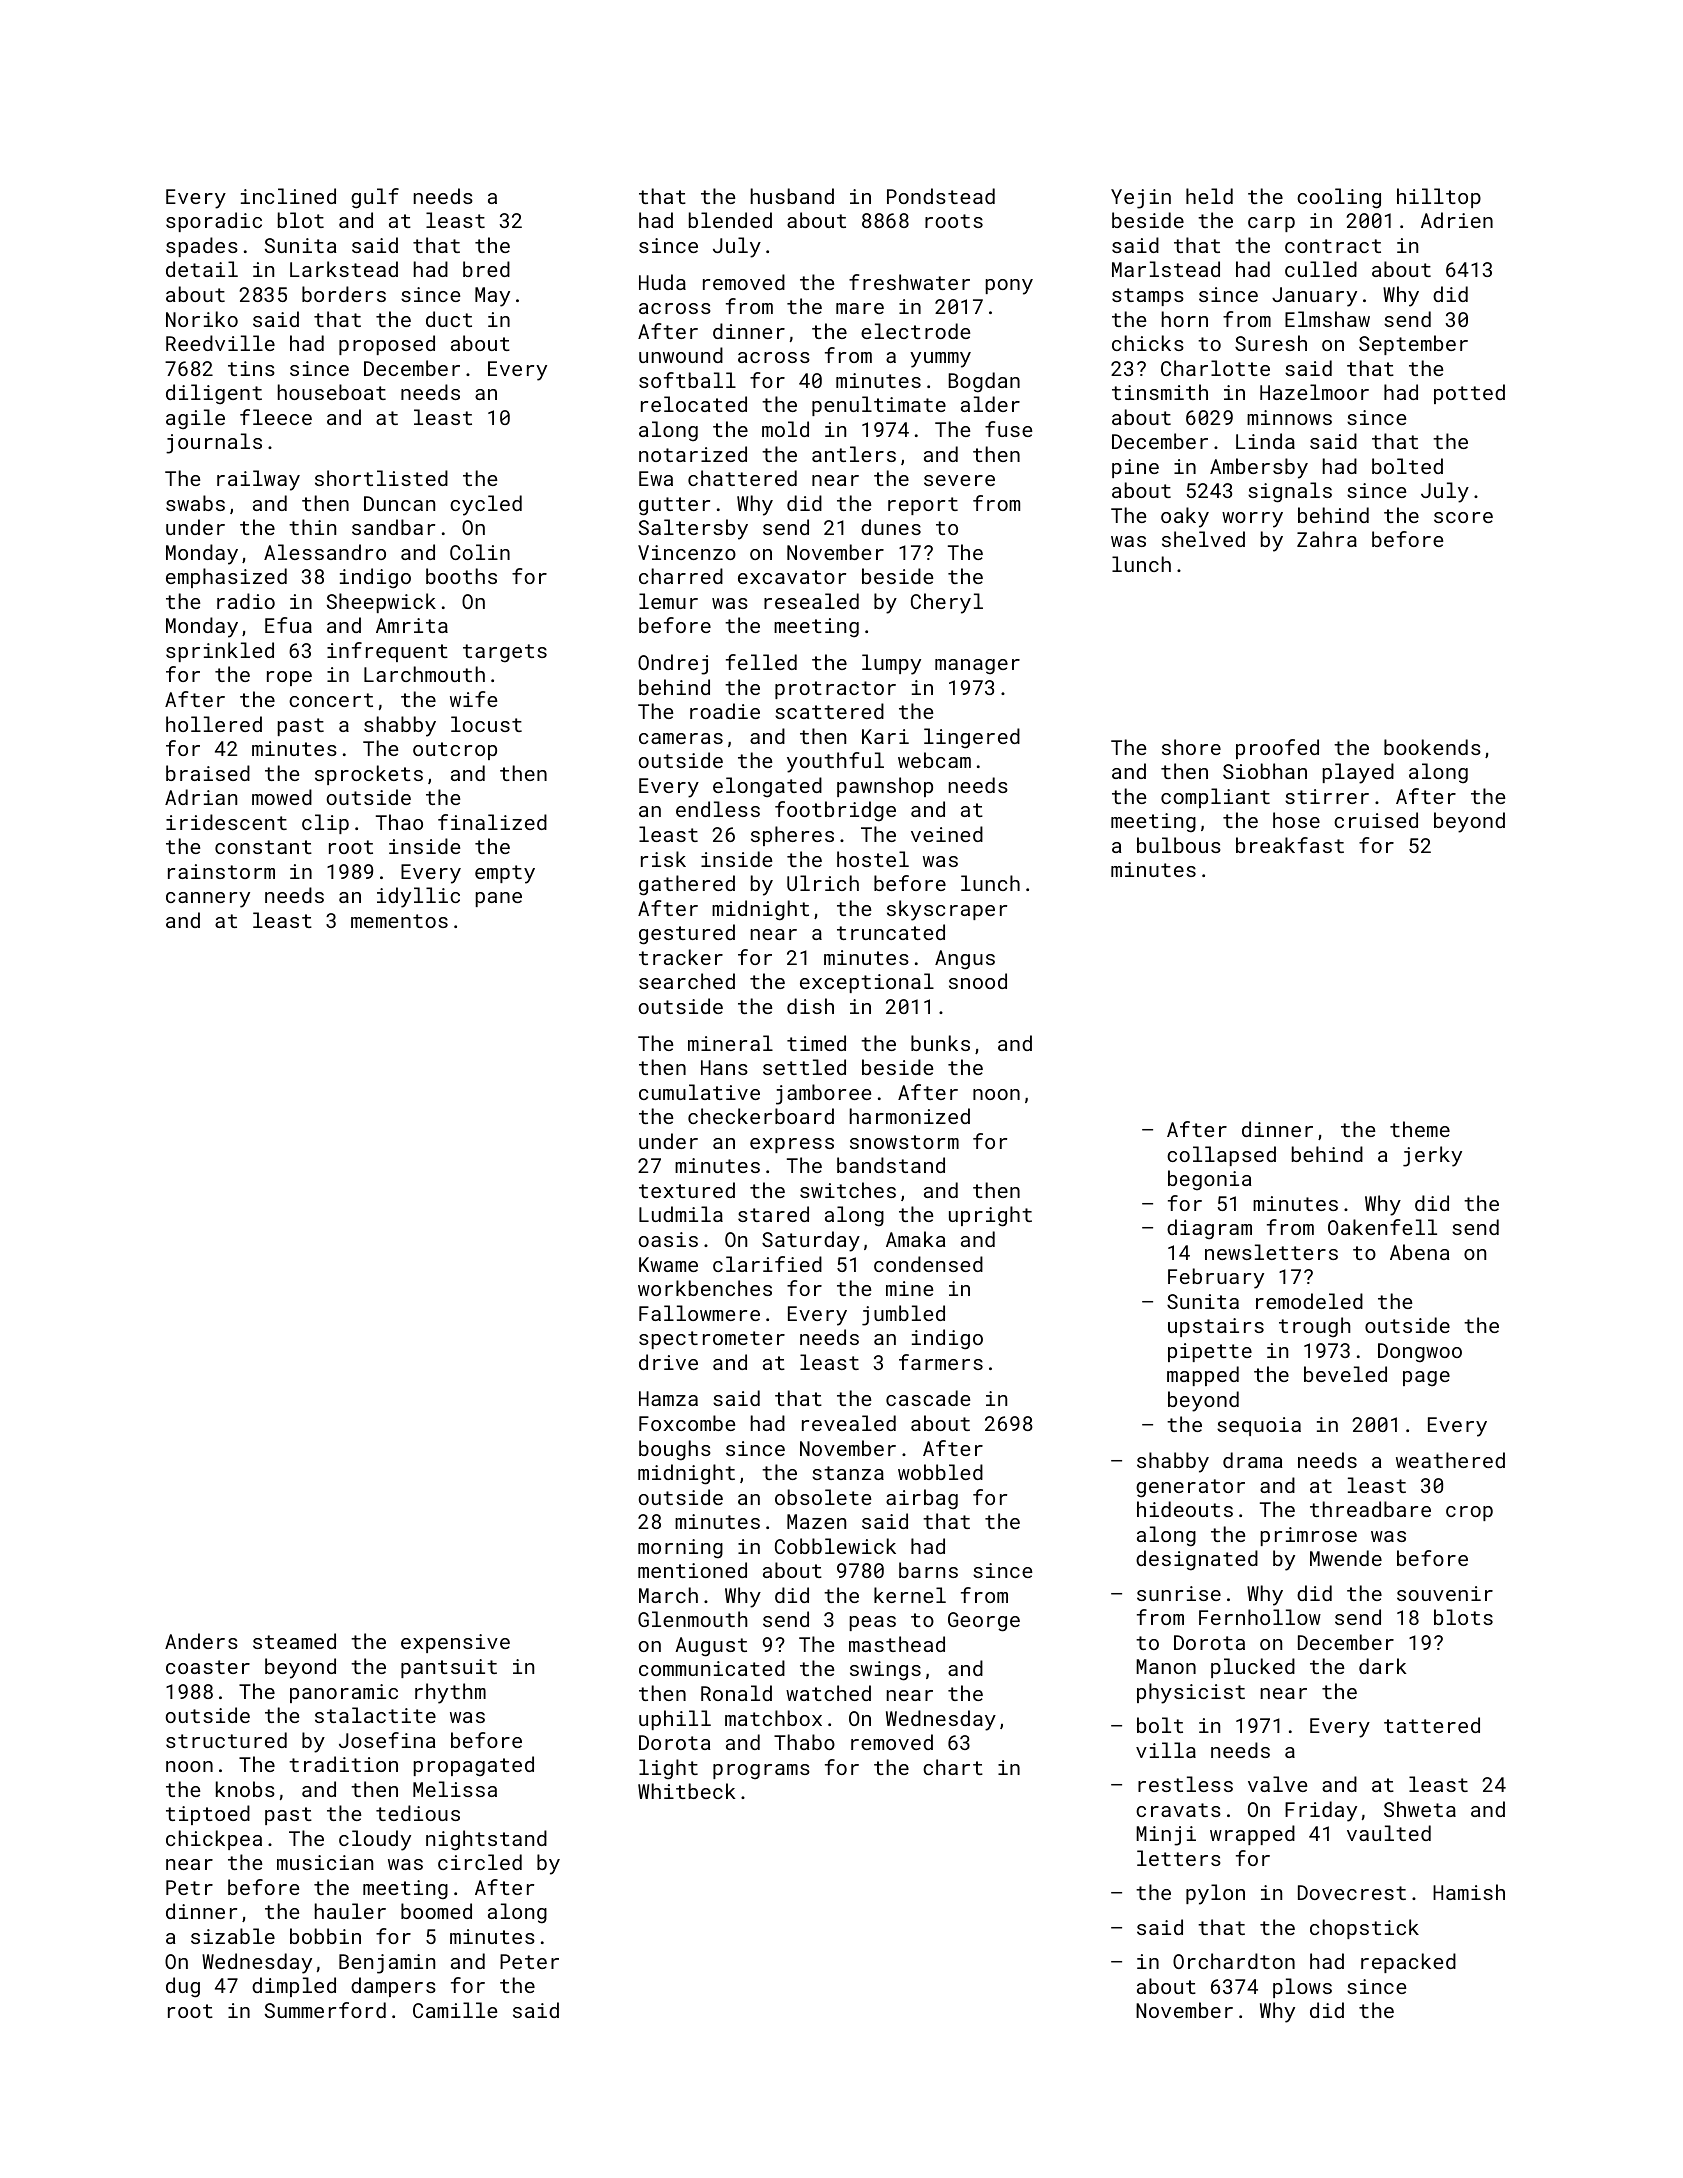 The image size is (1683, 2178). I want to click on upright, so click(990, 1216).
